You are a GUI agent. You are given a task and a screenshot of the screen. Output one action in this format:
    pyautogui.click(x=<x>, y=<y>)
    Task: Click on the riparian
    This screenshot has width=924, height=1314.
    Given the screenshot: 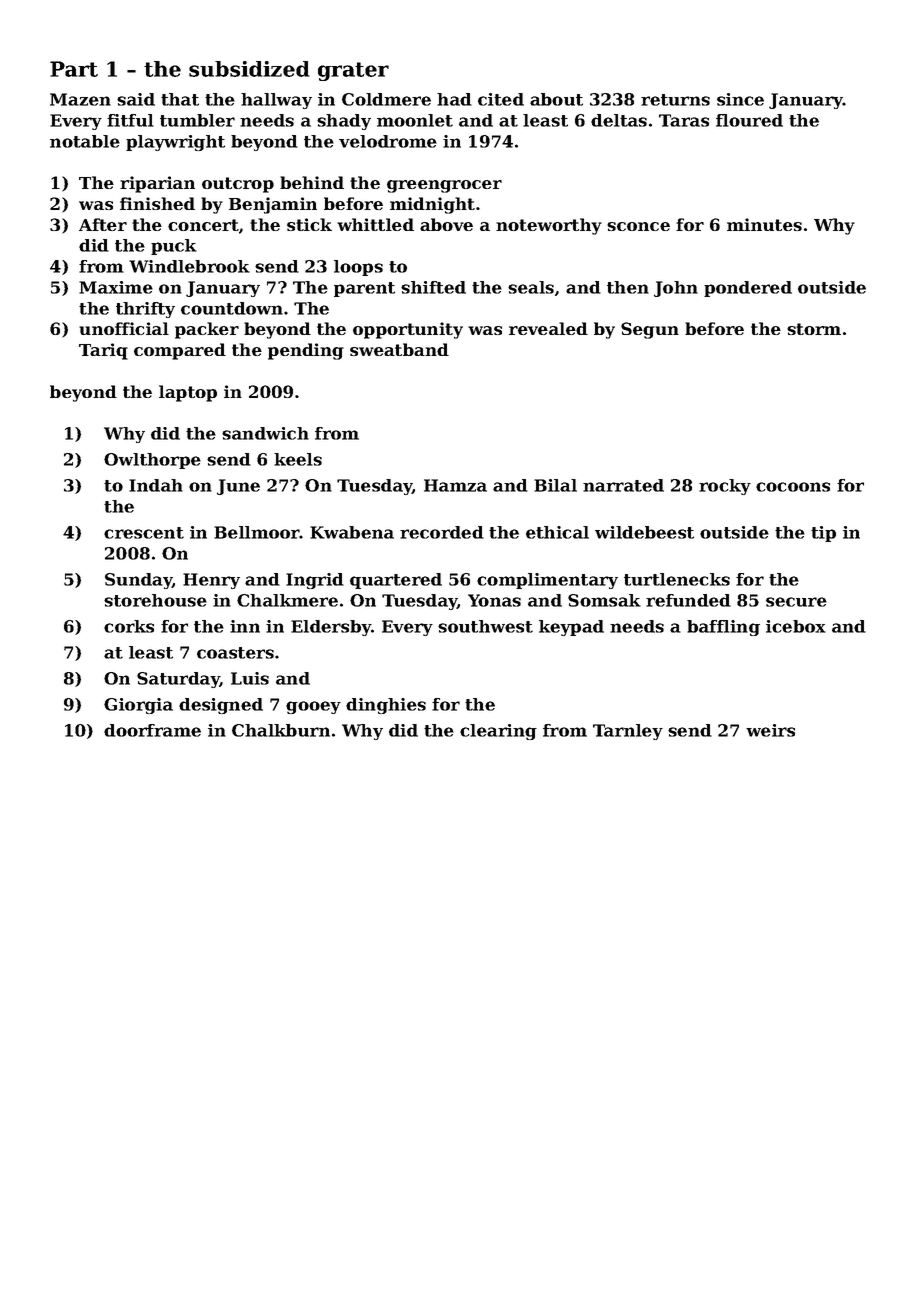 What is the action you would take?
    pyautogui.click(x=157, y=184)
